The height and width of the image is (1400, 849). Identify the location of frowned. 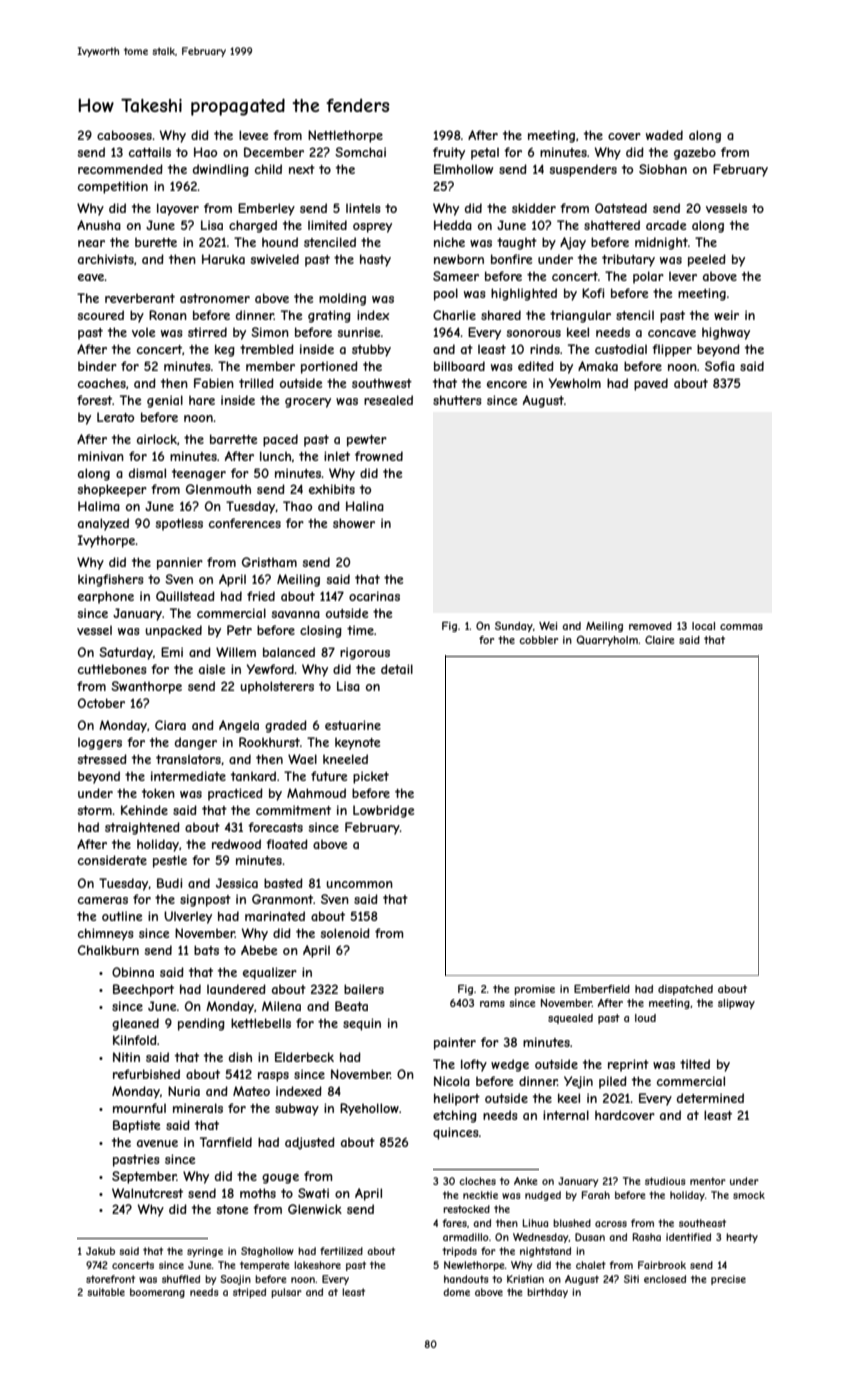
(379, 456).
